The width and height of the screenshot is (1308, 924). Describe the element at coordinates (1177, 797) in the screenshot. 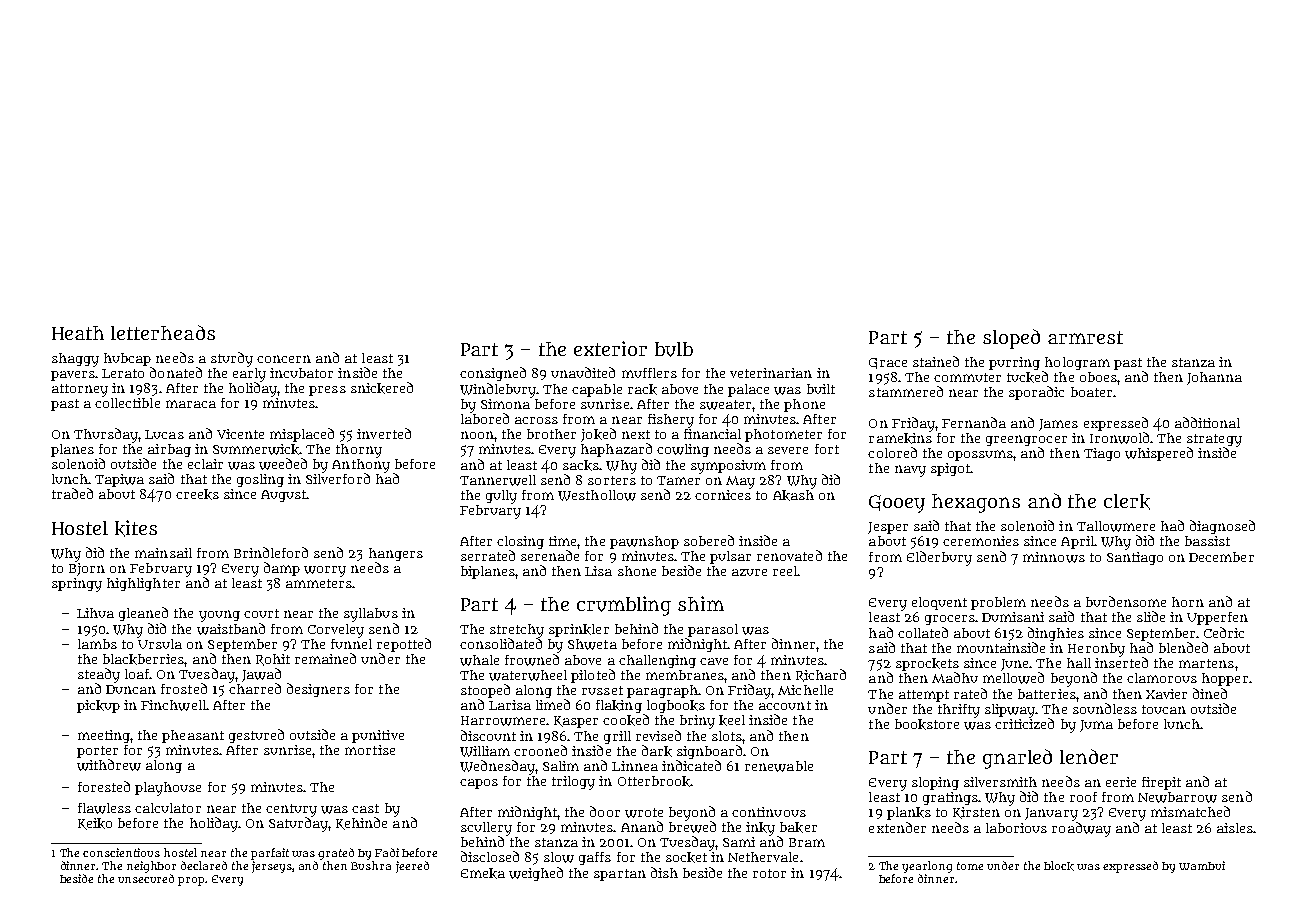

I see `Newbarrow` at that location.
